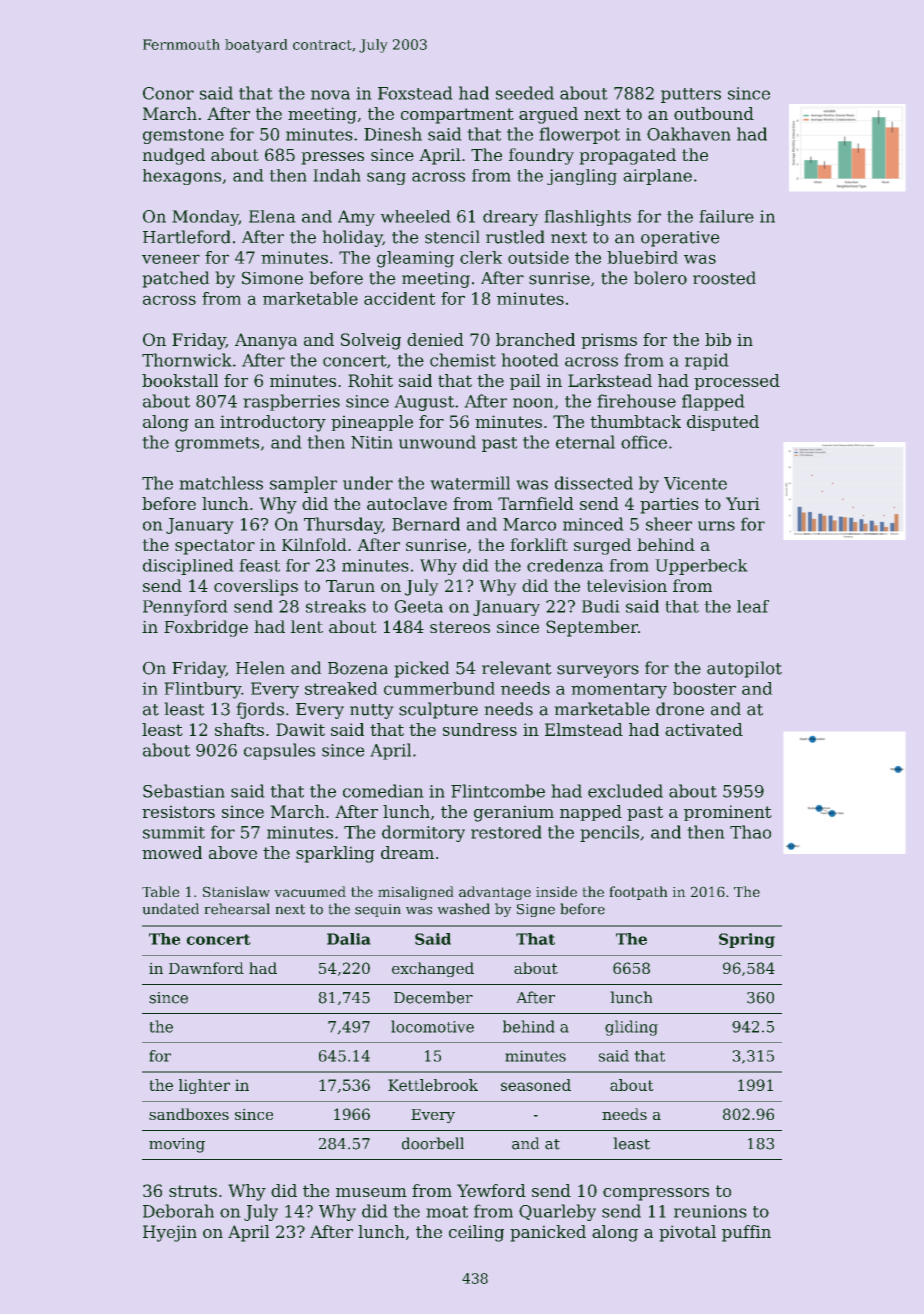 This page has height=1314, width=924. What do you see at coordinates (727, 216) in the page?
I see `failure` at bounding box center [727, 216].
